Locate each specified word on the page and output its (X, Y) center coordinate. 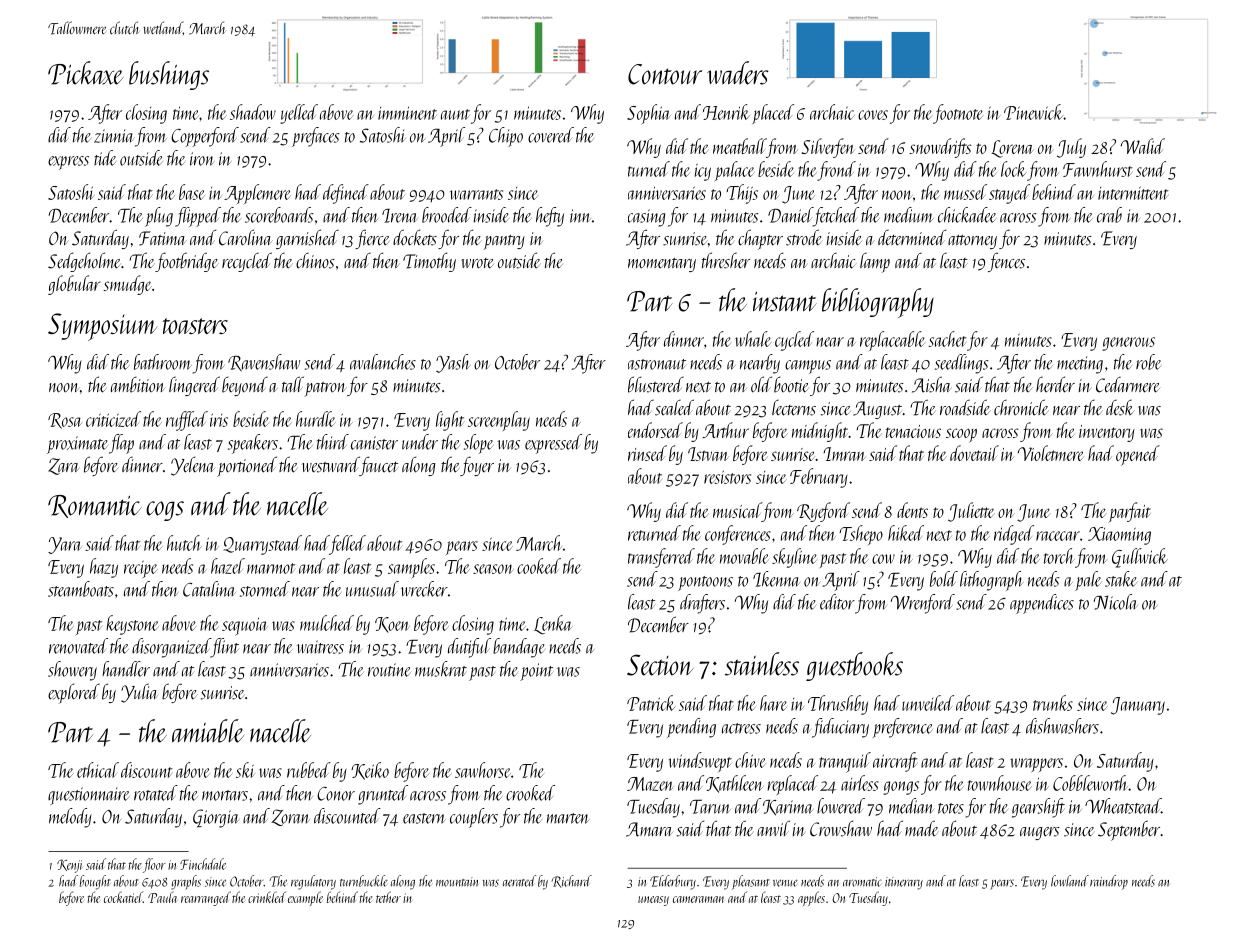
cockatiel (123, 897)
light (450, 421)
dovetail (974, 453)
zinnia (113, 136)
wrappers (1036, 765)
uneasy (653, 901)
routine (389, 670)
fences (1006, 262)
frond (836, 171)
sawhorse (483, 770)
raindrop (1109, 882)
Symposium (102, 327)
